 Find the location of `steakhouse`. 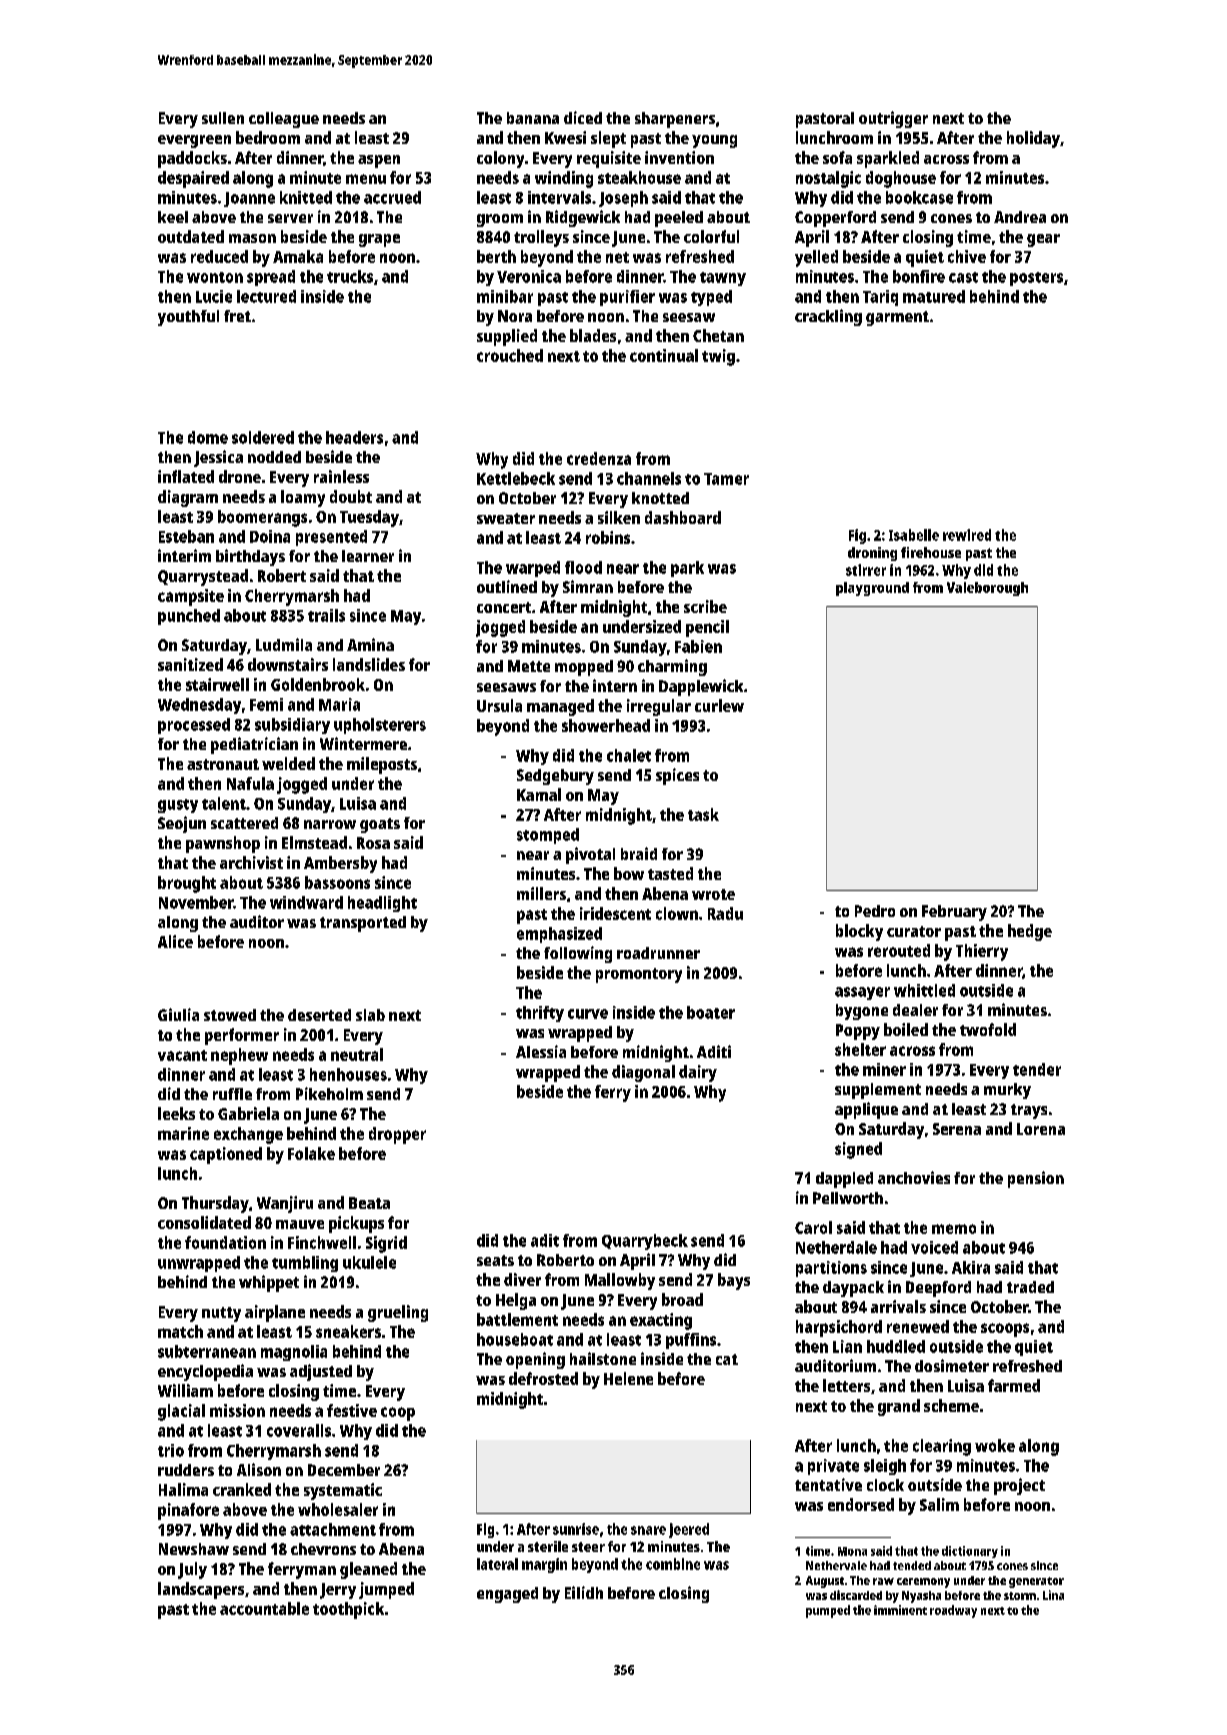

steakhouse is located at coordinates (639, 177).
